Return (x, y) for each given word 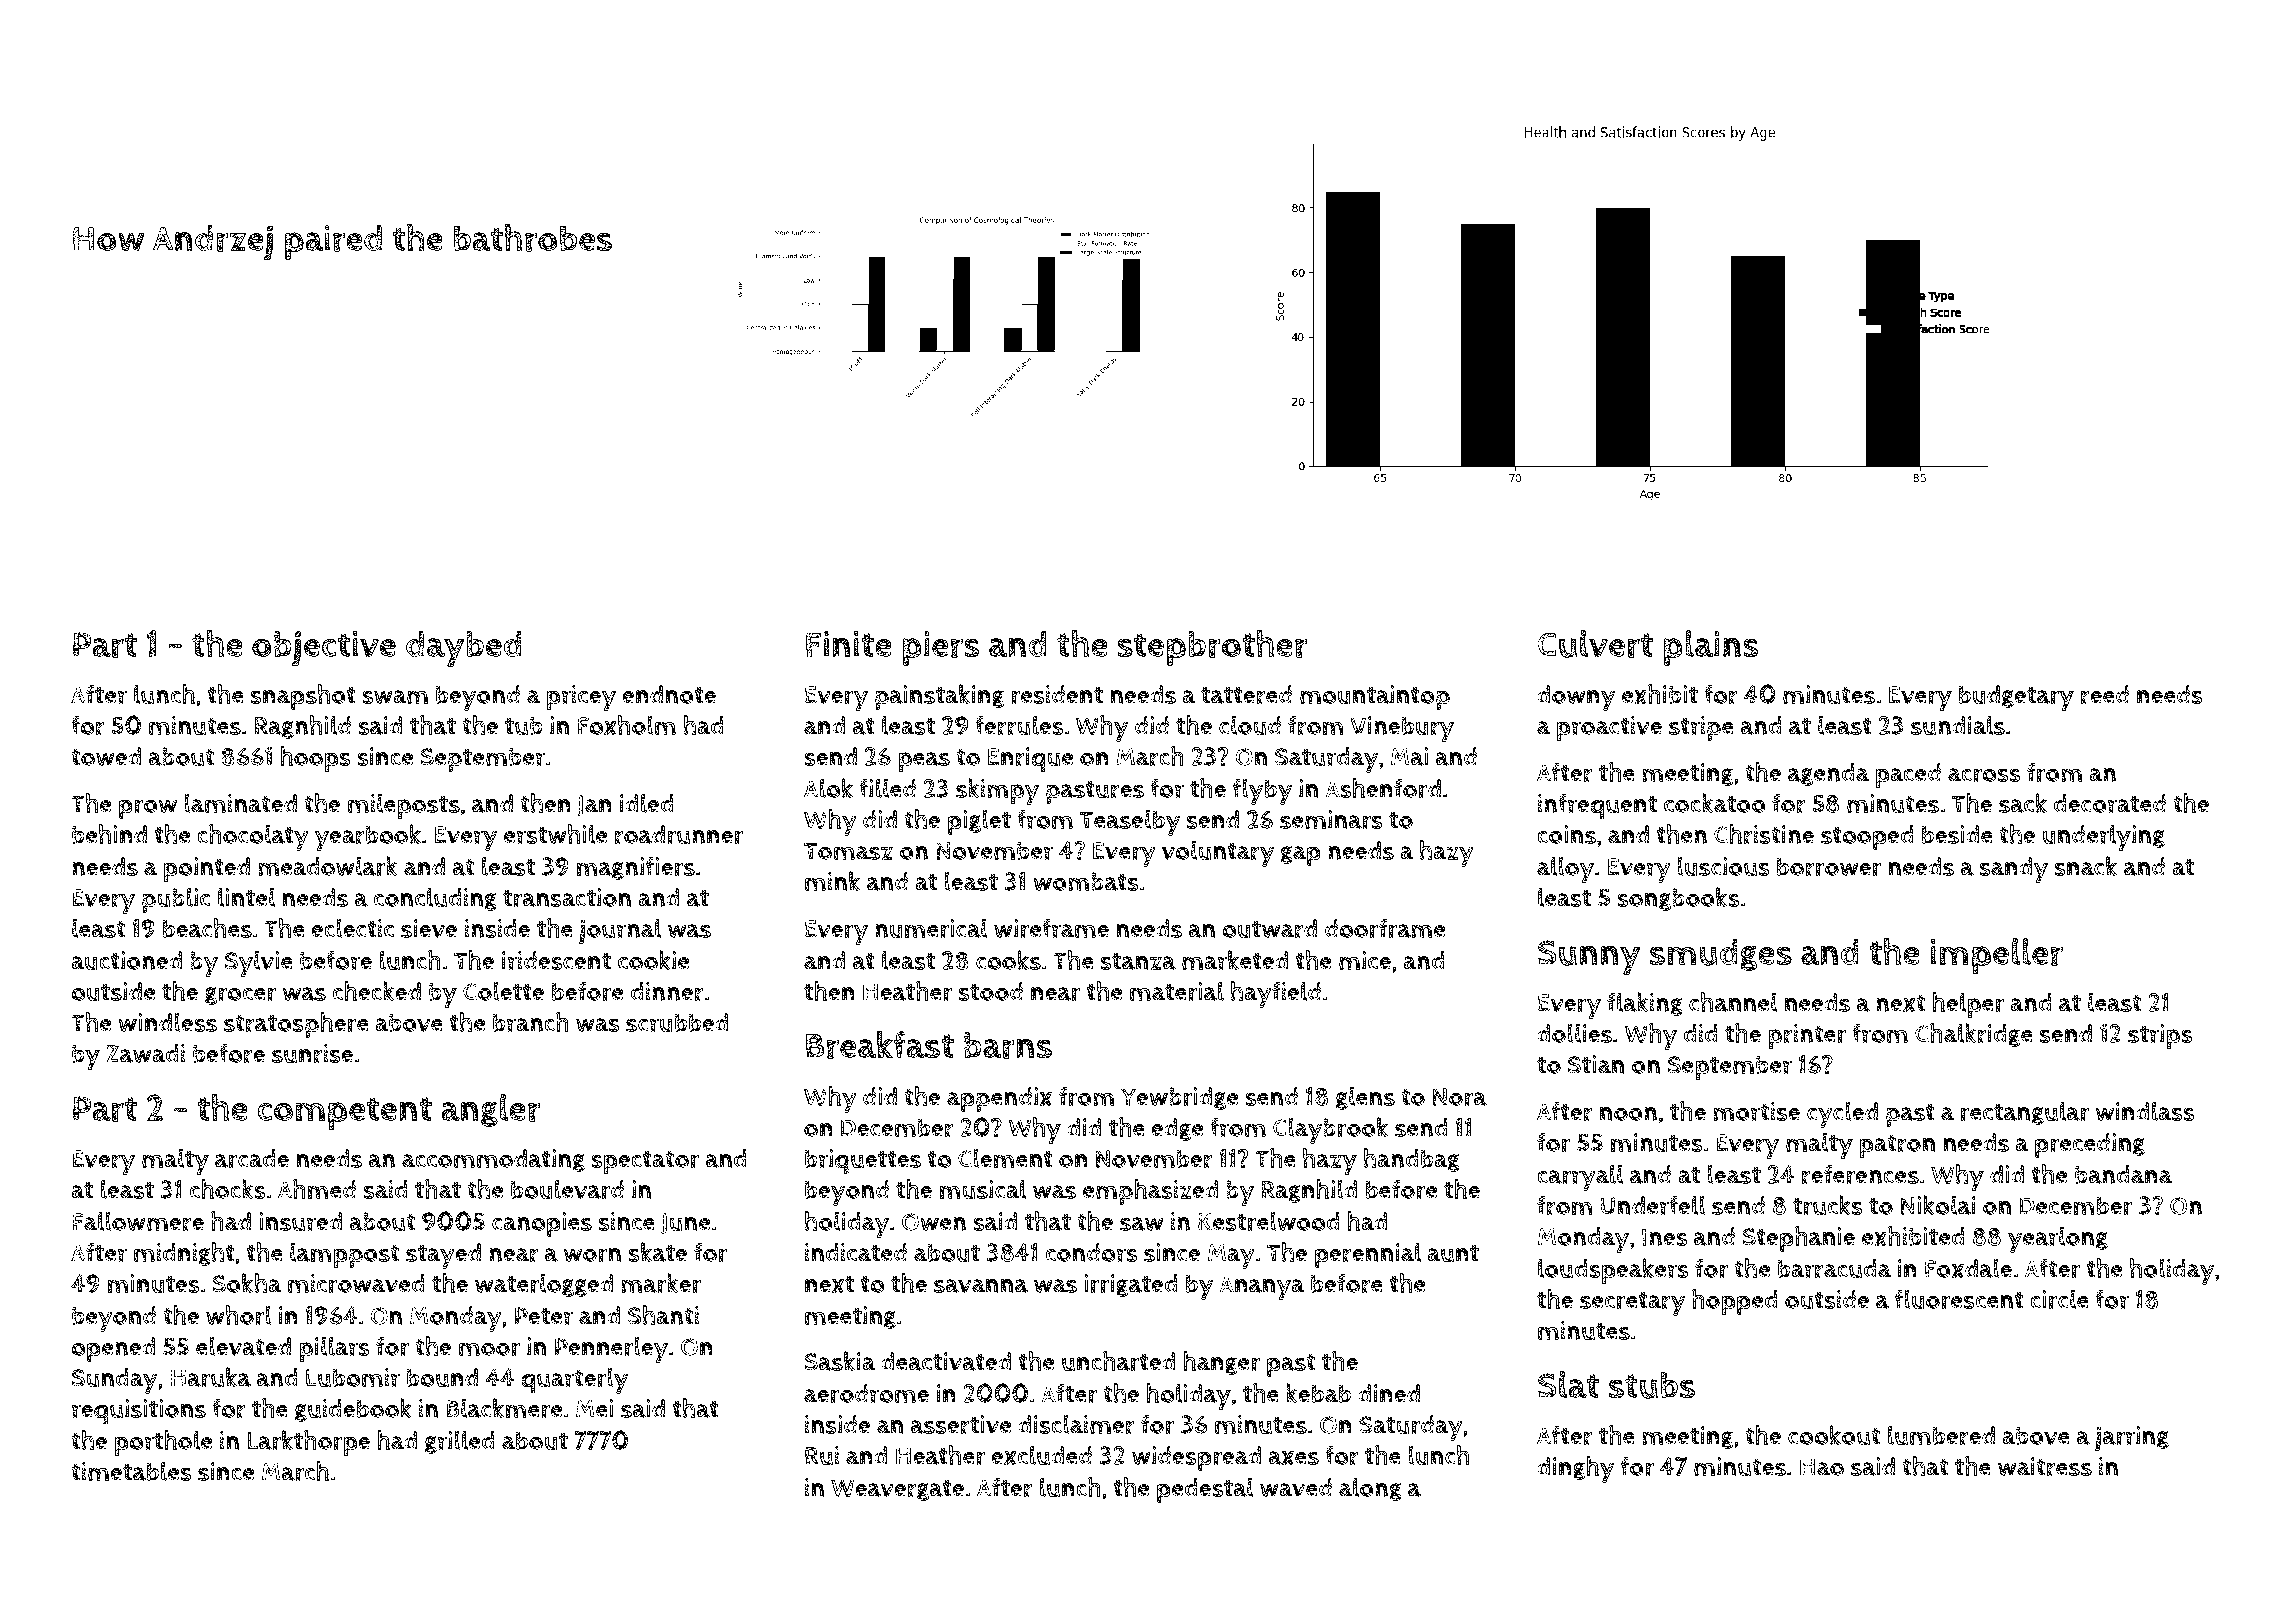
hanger (1221, 1363)
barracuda (1834, 1269)
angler (490, 1110)
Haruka (210, 1377)
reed (2105, 695)
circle (2059, 1299)
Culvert (1595, 644)
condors (1091, 1253)
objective (324, 648)
